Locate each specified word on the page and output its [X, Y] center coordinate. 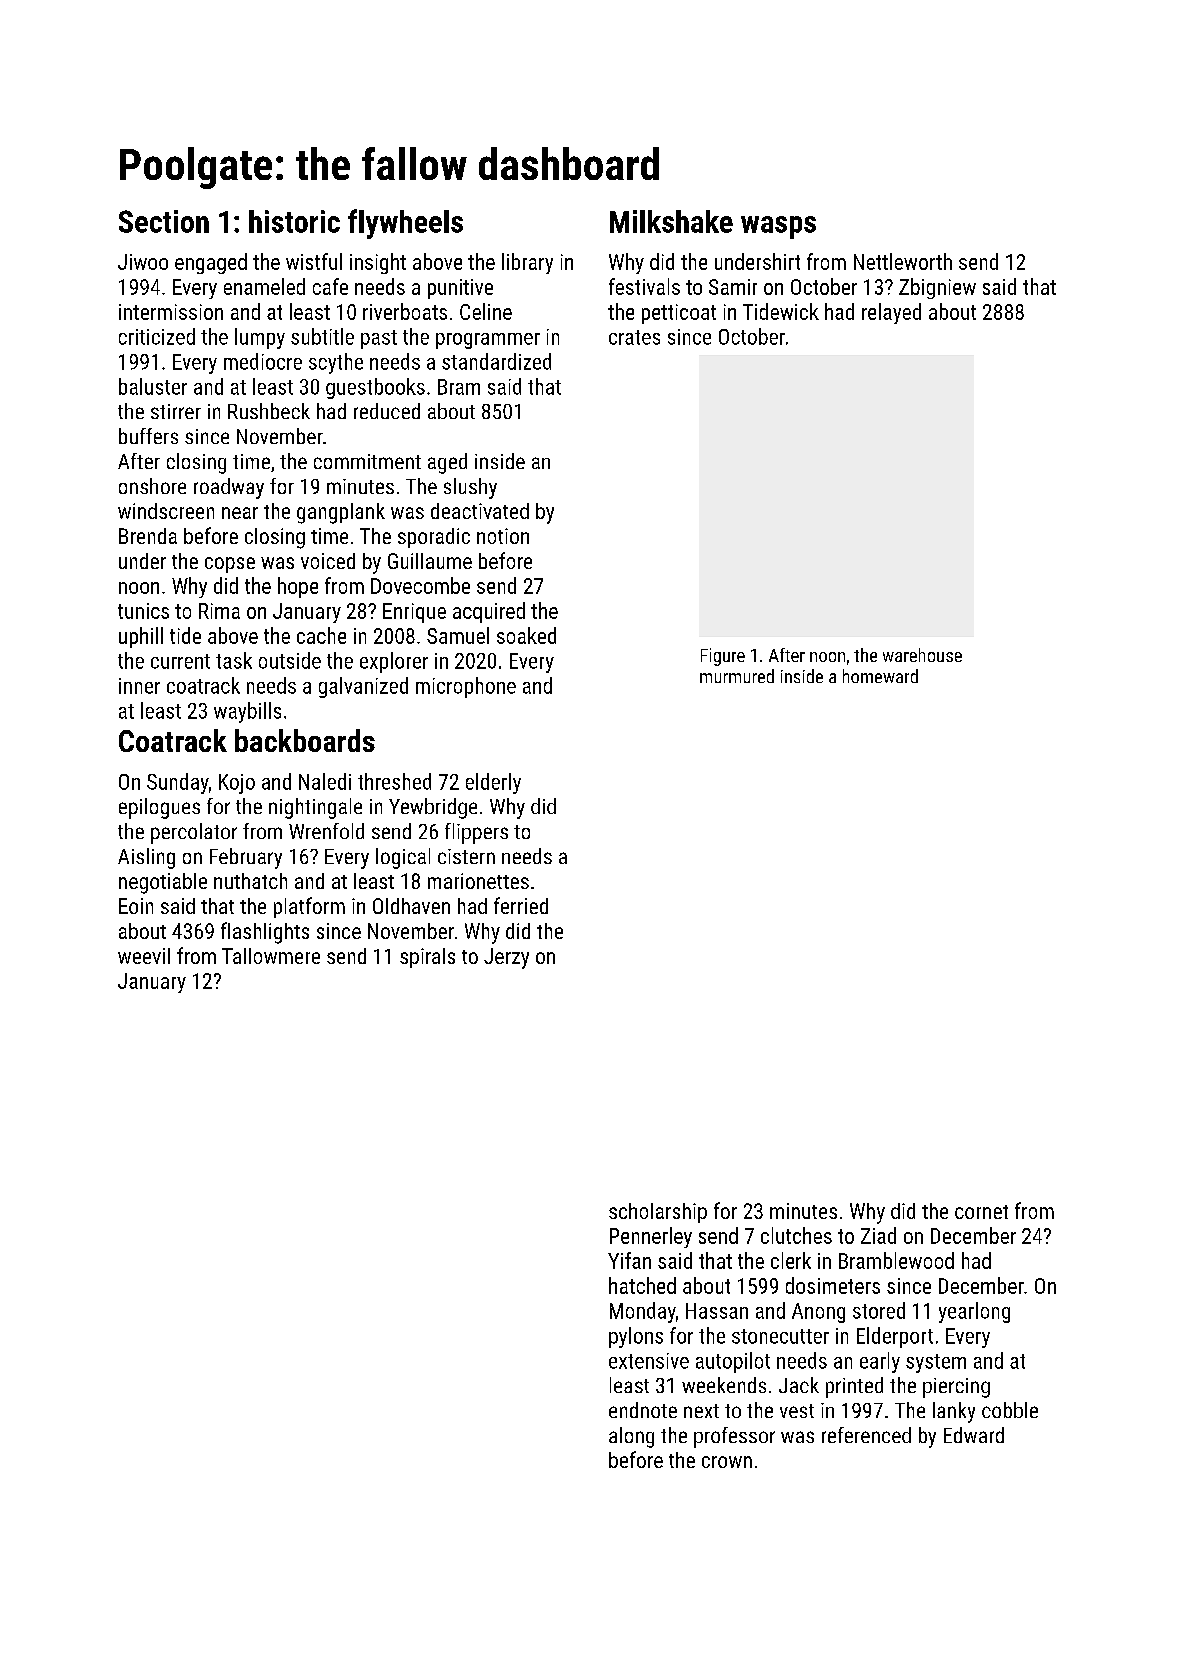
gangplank [341, 513]
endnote [643, 1410]
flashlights [265, 933]
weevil [144, 956]
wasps [778, 227]
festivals [644, 286]
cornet [981, 1212]
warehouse [922, 655]
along [631, 1437]
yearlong [974, 1312]
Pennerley [651, 1237]
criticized [157, 336]
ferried [521, 905]
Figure [723, 657]
